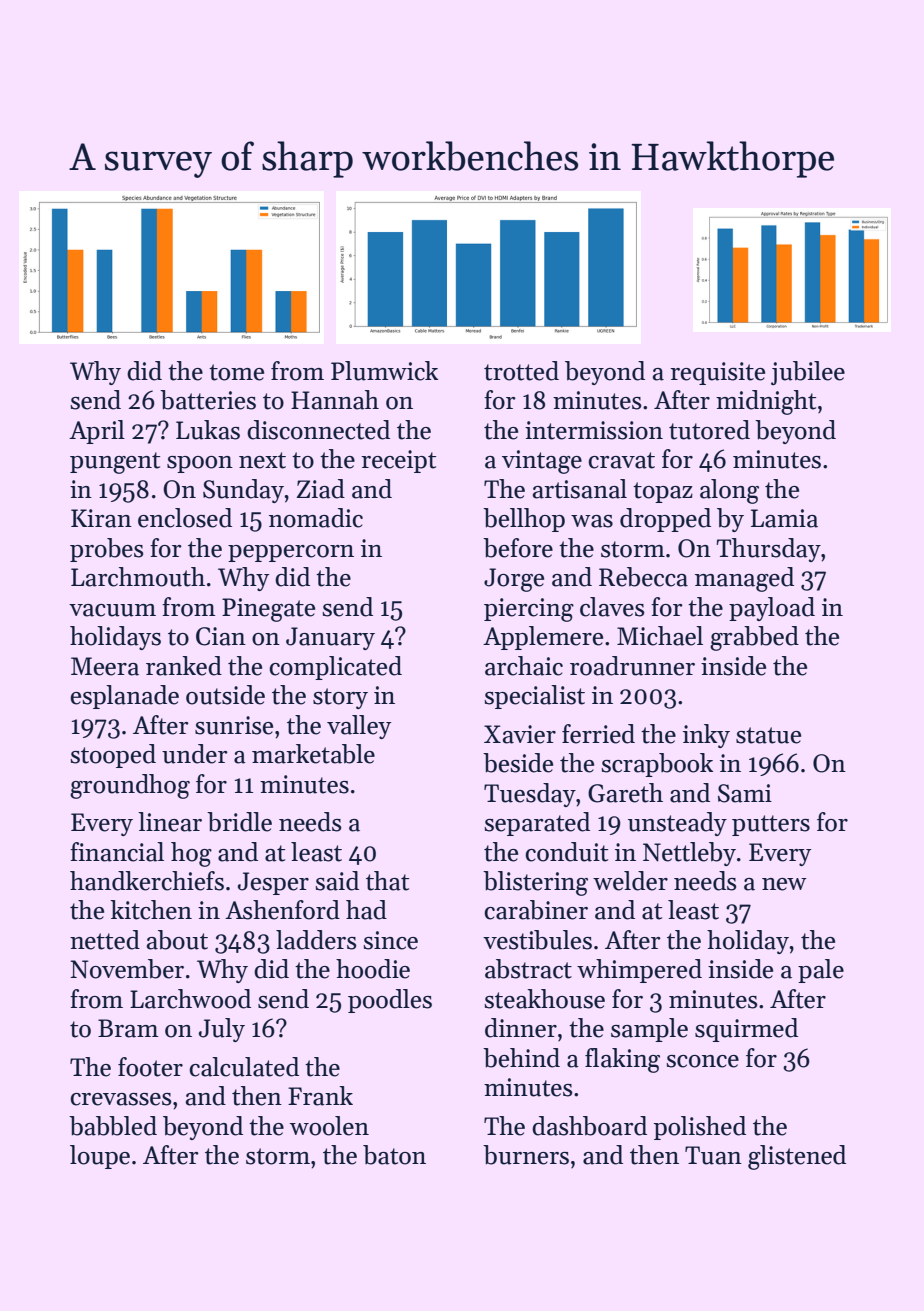  Describe the element at coordinates (190, 999) in the screenshot. I see `Larchwood` at that location.
